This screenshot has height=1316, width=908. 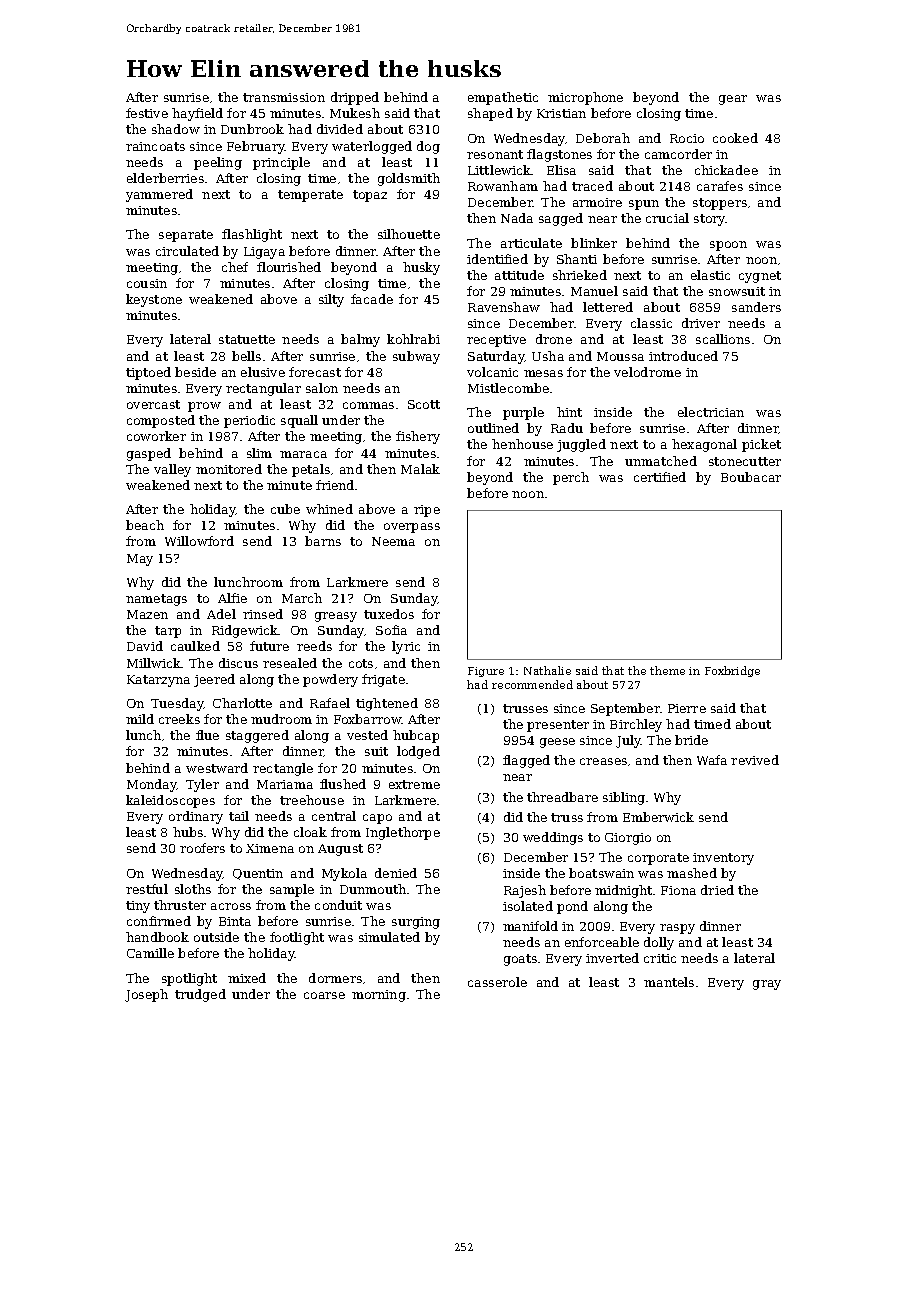 I want to click on Inglethorpe, so click(x=403, y=833).
